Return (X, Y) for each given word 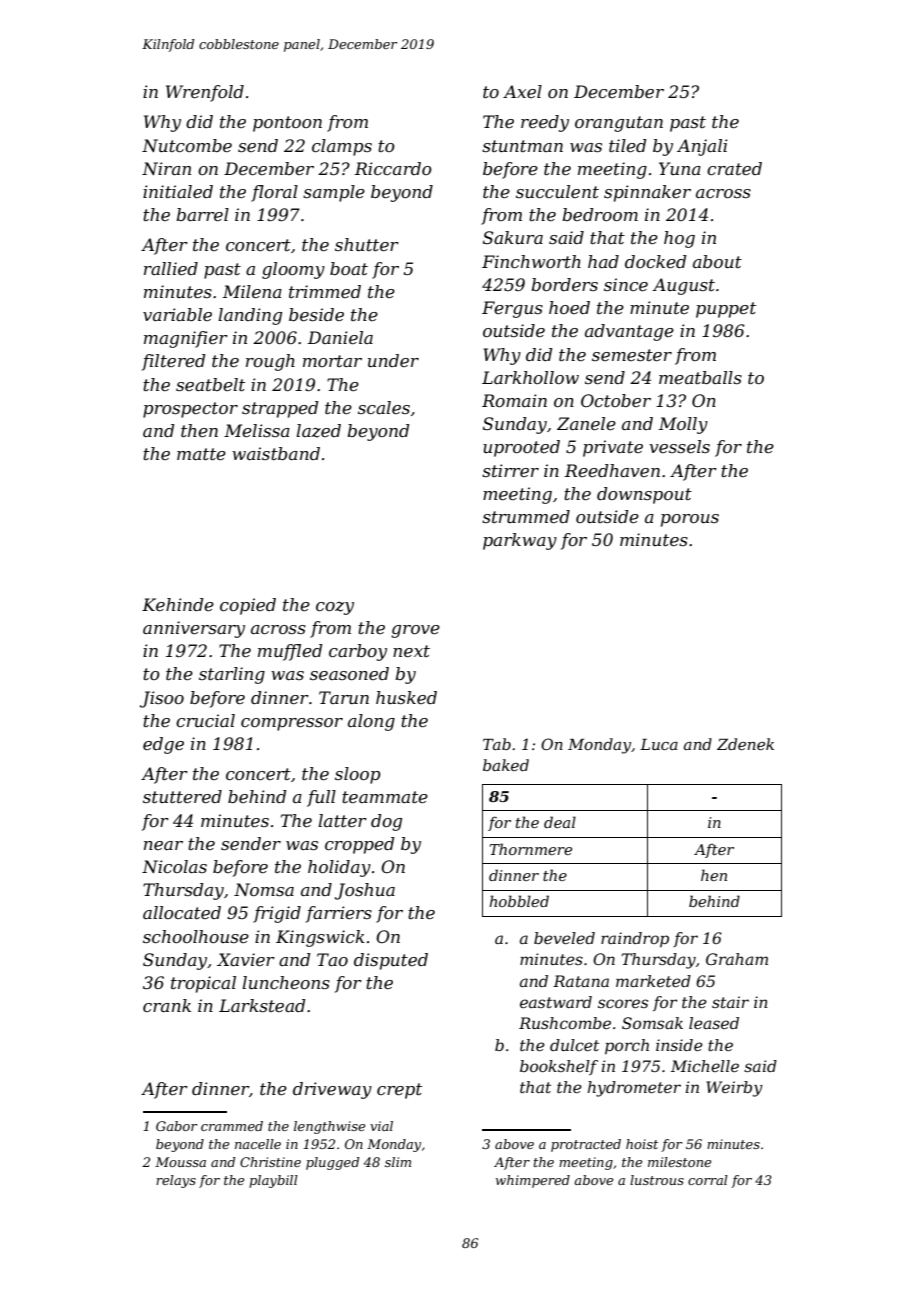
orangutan (619, 124)
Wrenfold (205, 93)
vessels (679, 446)
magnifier (186, 339)
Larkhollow (530, 377)
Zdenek (745, 744)
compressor (292, 724)
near (163, 845)
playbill (273, 1181)
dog (386, 822)
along (371, 722)
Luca (659, 744)
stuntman (522, 146)
